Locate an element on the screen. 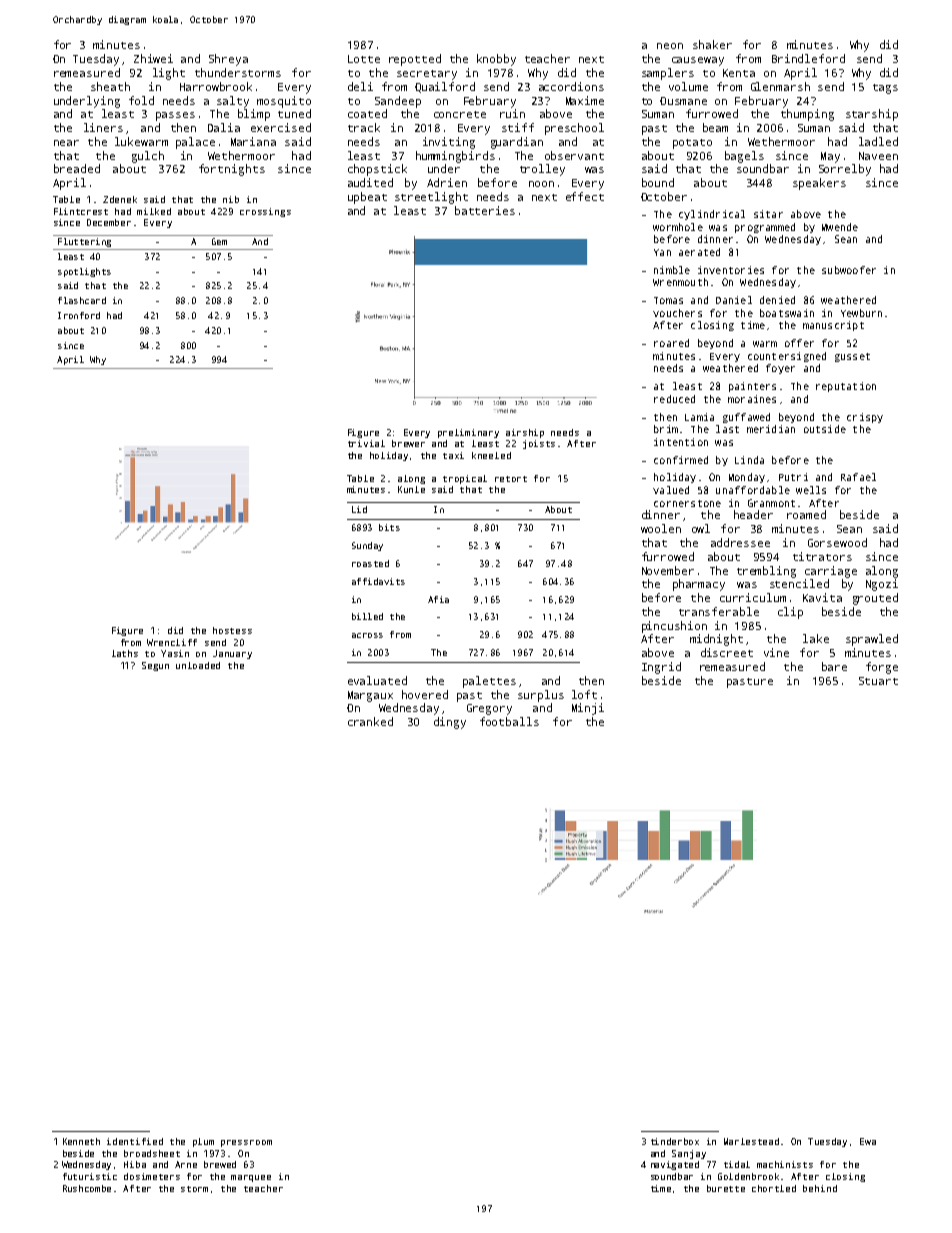 The image size is (952, 1233). knobby is located at coordinates (496, 60).
